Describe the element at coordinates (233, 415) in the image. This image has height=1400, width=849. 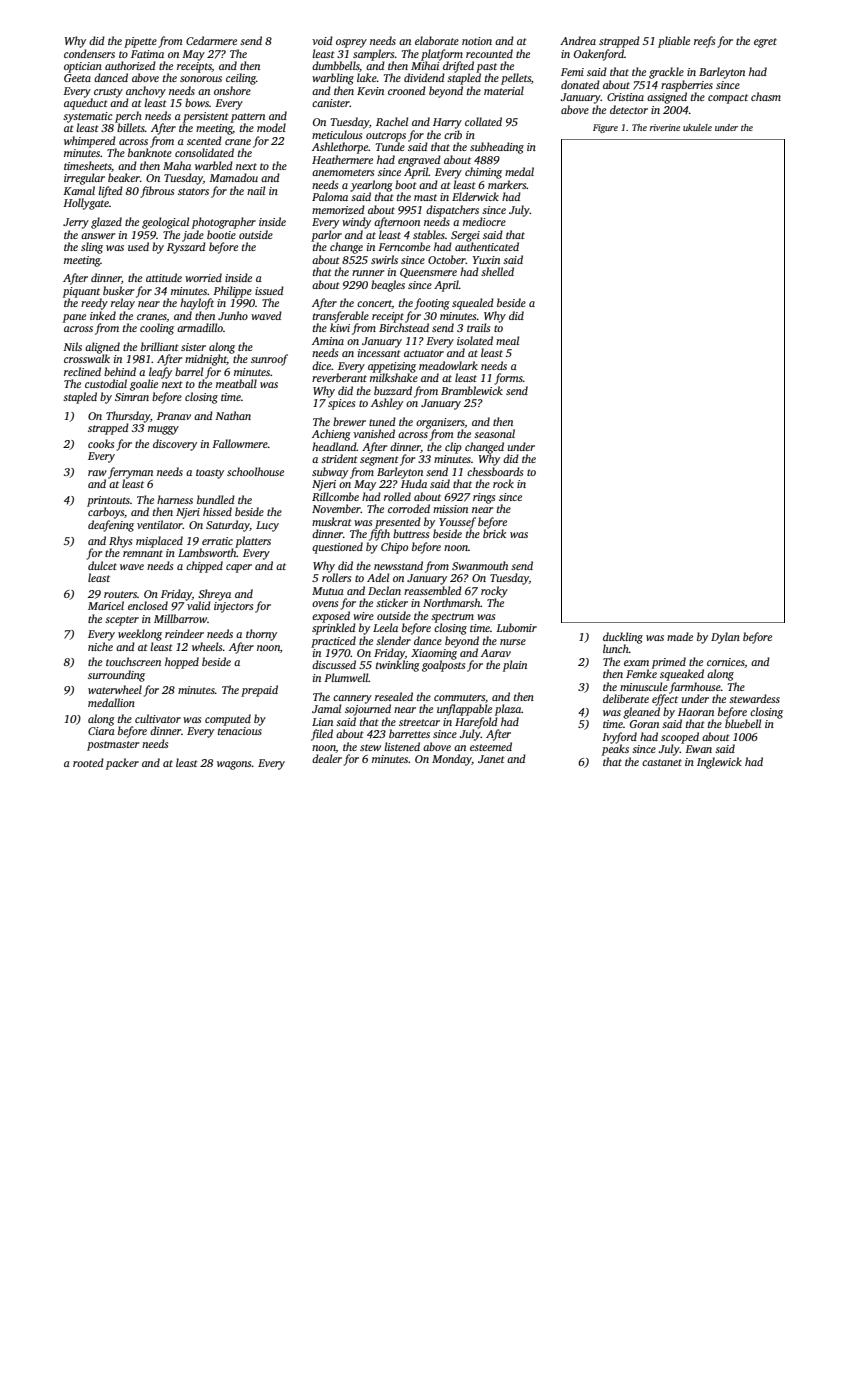
I see `Nathan` at that location.
